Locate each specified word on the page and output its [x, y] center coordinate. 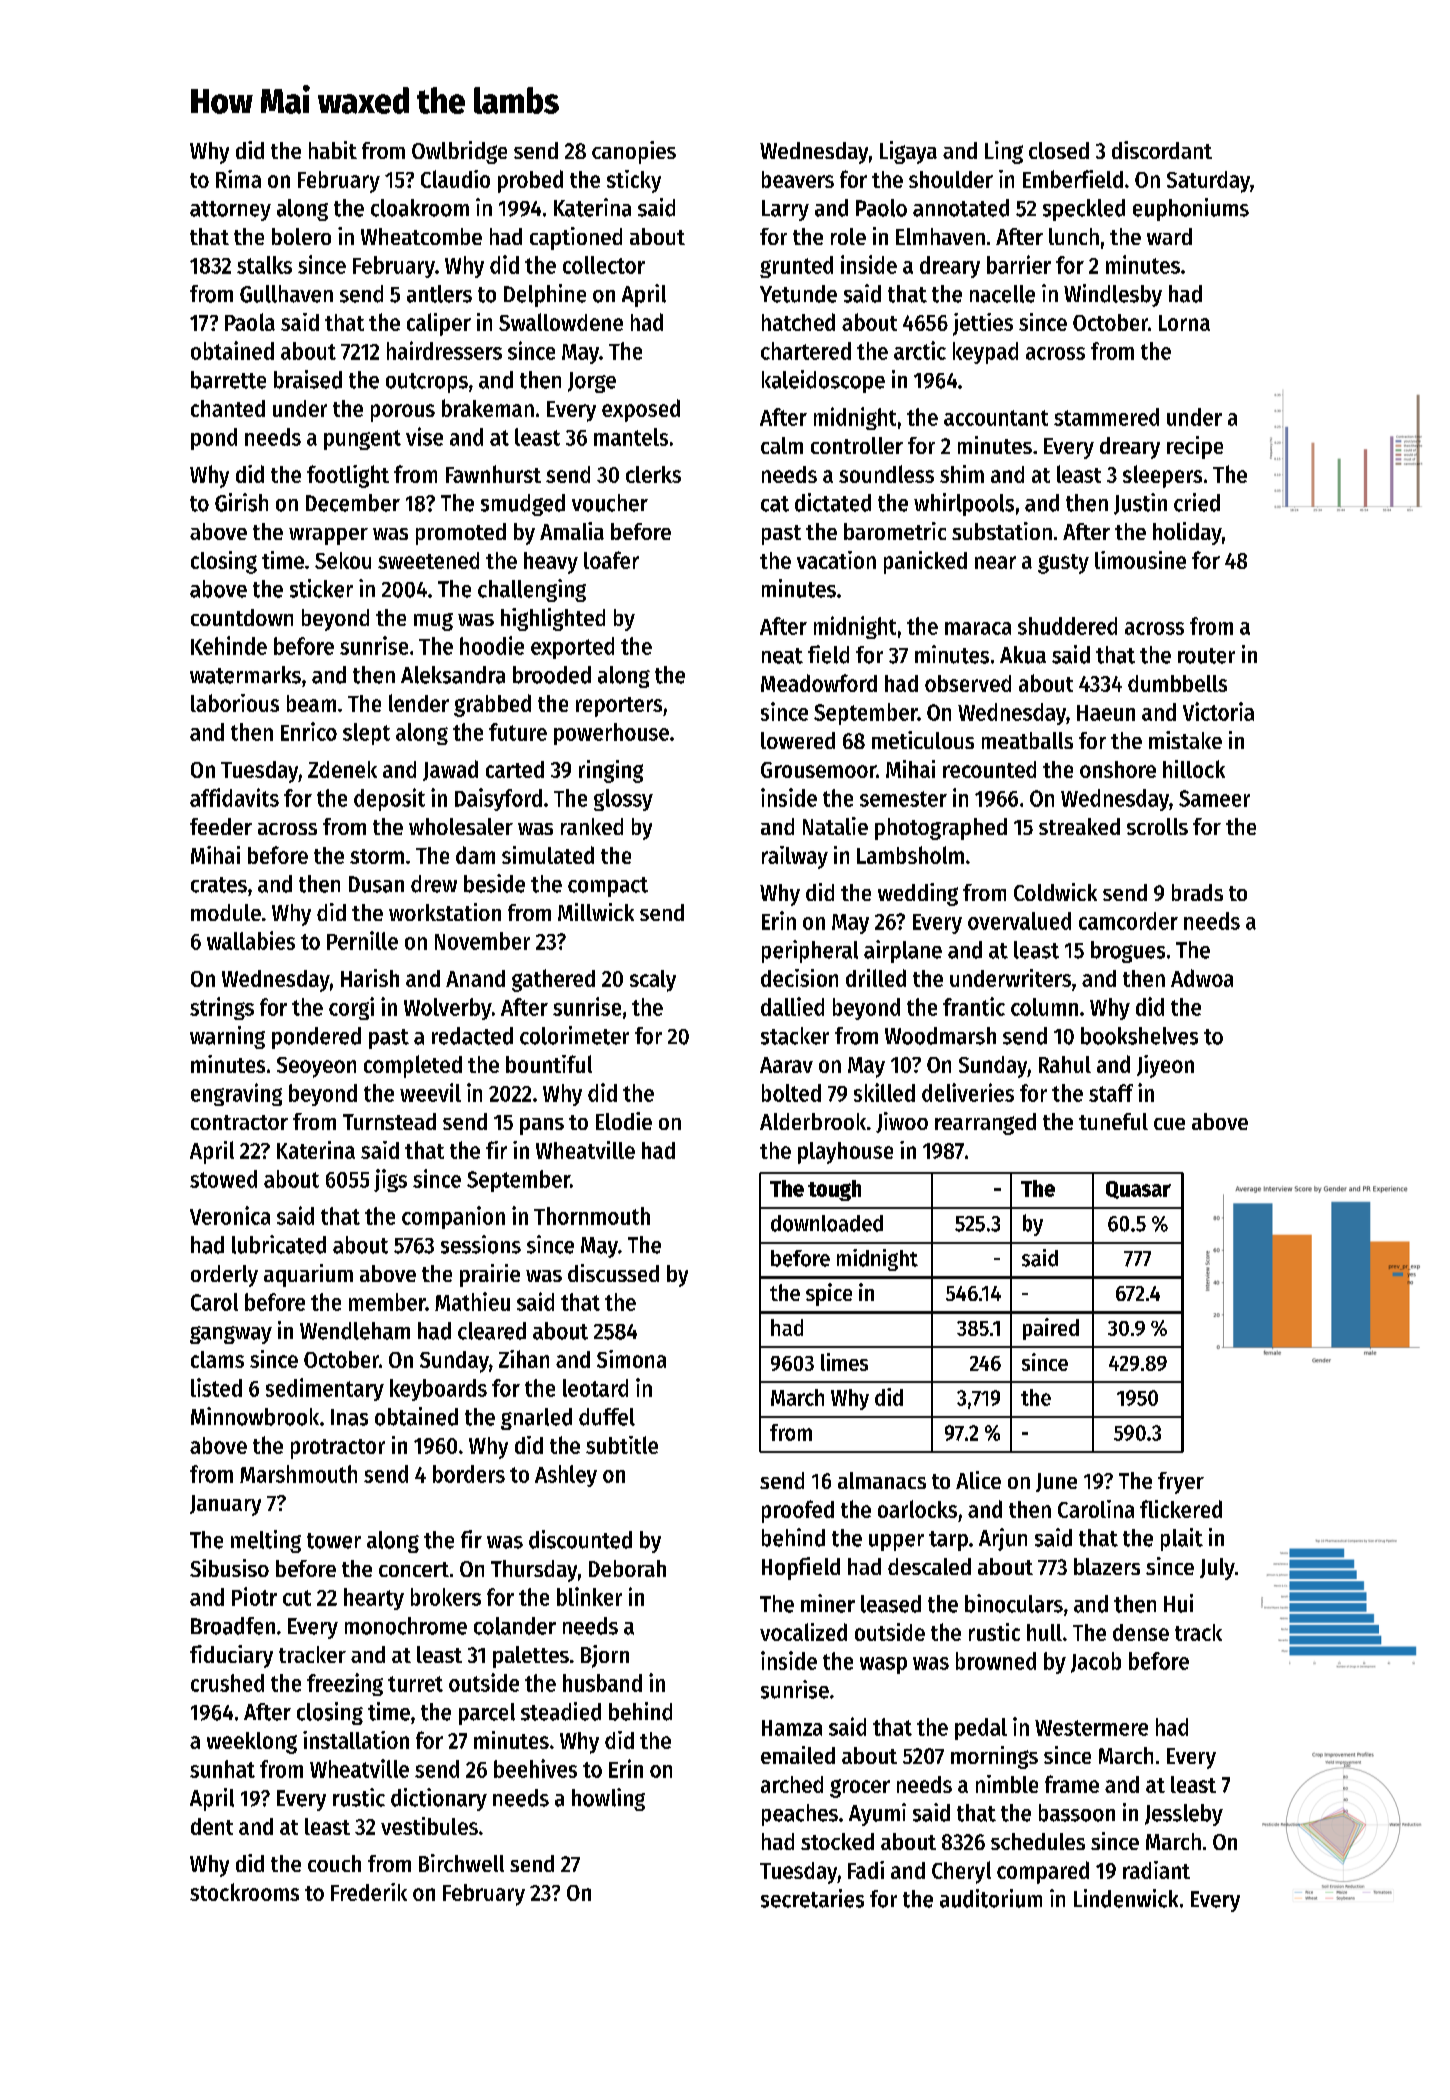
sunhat [222, 1769]
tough [834, 1190]
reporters [619, 707]
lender [419, 703]
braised [308, 379]
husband [602, 1683]
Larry [785, 210]
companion [453, 1217]
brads [1197, 892]
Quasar [1138, 1190]
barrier [1019, 264]
